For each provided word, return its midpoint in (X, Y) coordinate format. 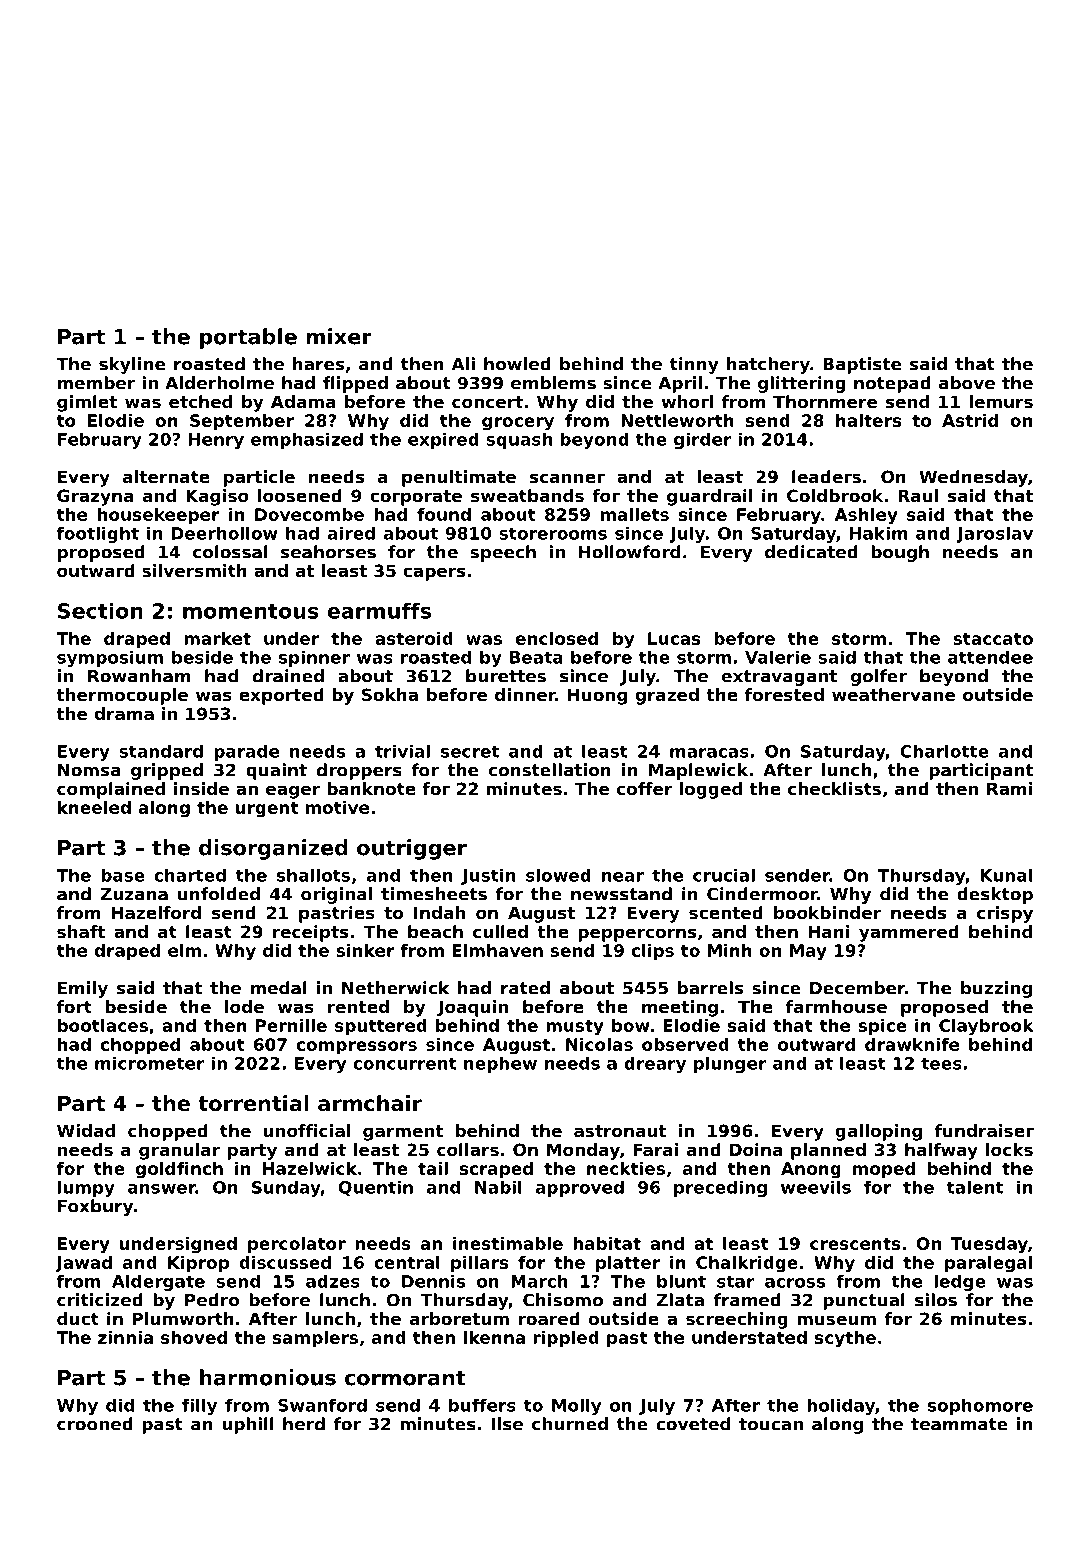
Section (100, 611)
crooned (95, 1424)
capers (434, 574)
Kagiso (217, 497)
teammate (959, 1424)
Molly (577, 1406)
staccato (993, 639)
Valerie (778, 657)
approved (580, 1188)
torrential (253, 1103)
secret (470, 751)
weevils (816, 1187)
